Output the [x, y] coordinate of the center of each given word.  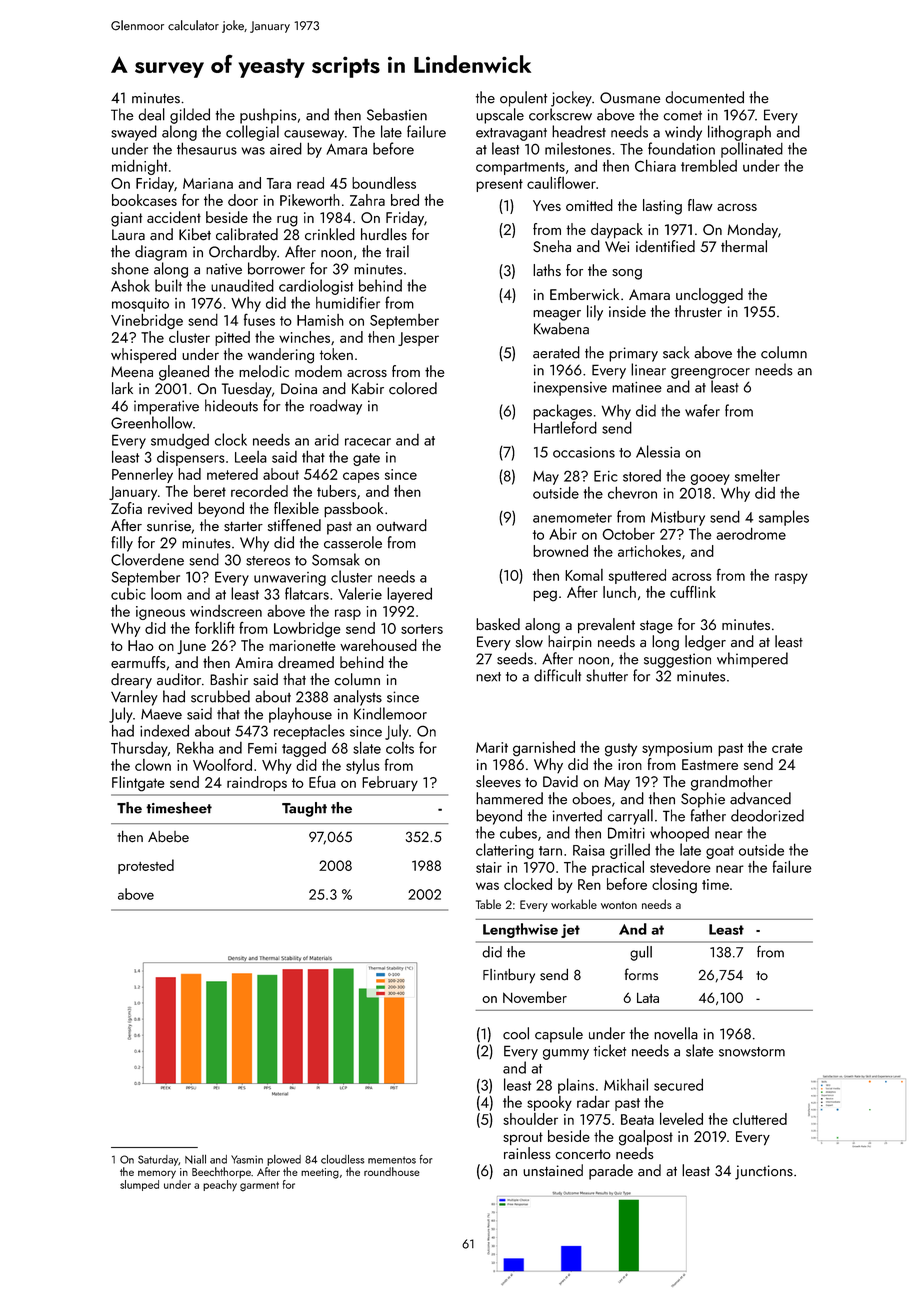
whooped [679, 834]
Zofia [126, 508]
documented [704, 97]
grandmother [732, 783]
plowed [284, 1160]
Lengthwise [520, 930]
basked [498, 624]
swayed [134, 133]
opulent [523, 99]
